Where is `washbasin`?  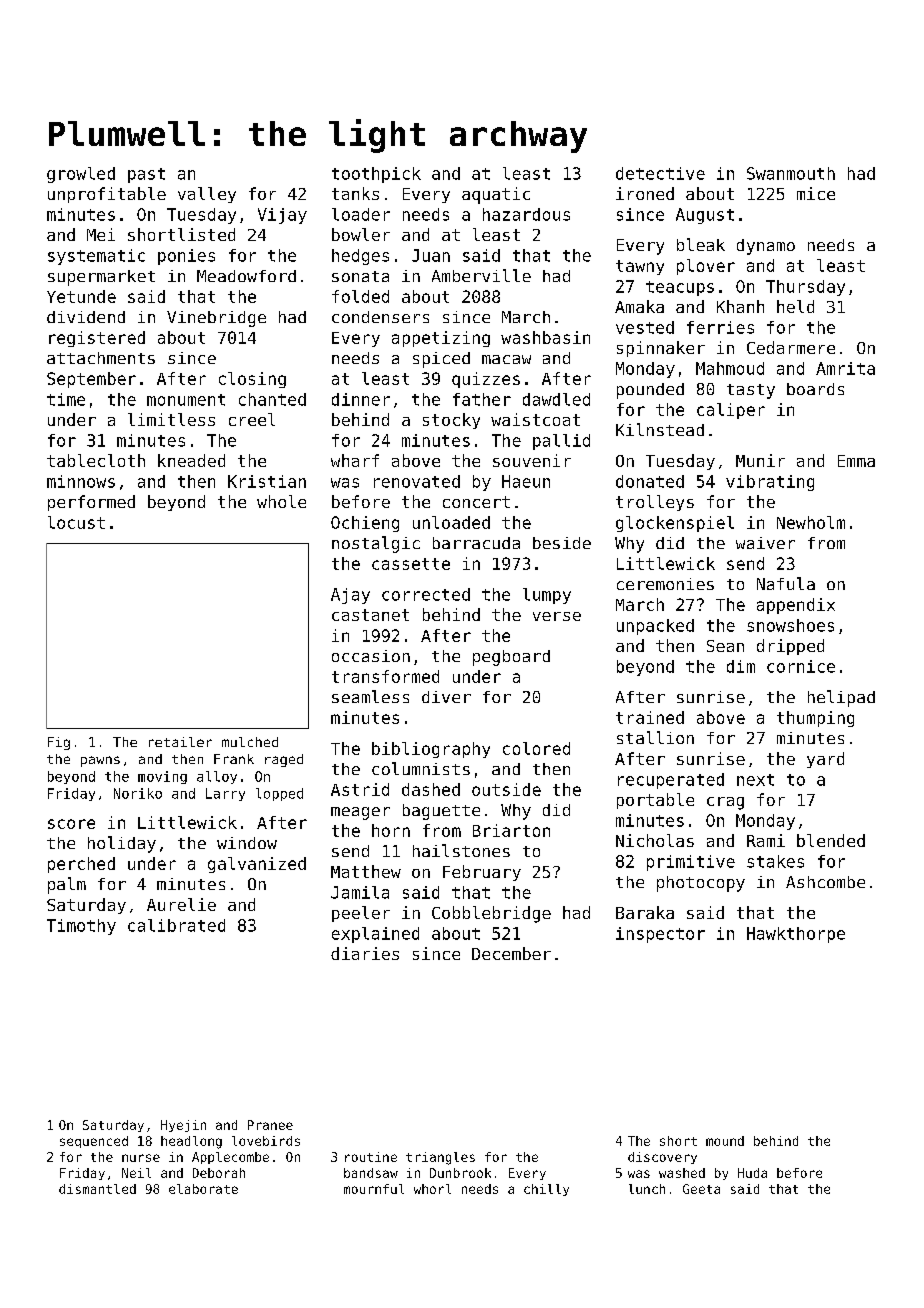 washbasin is located at coordinates (545, 337).
